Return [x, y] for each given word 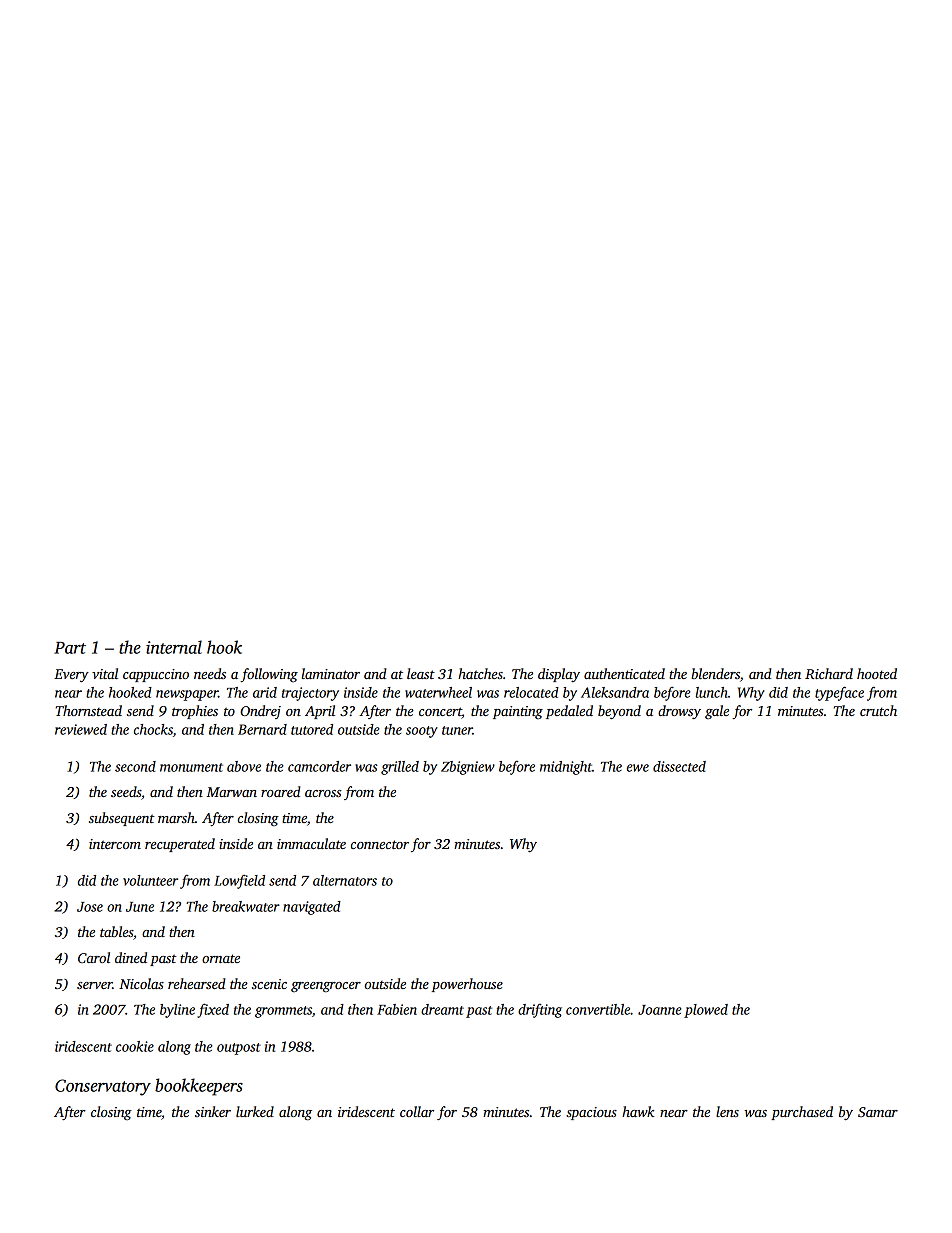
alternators [345, 880]
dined [131, 957]
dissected [679, 766]
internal [174, 647]
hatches [480, 673]
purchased [802, 1113]
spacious [591, 1113]
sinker [213, 1111]
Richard [829, 673]
